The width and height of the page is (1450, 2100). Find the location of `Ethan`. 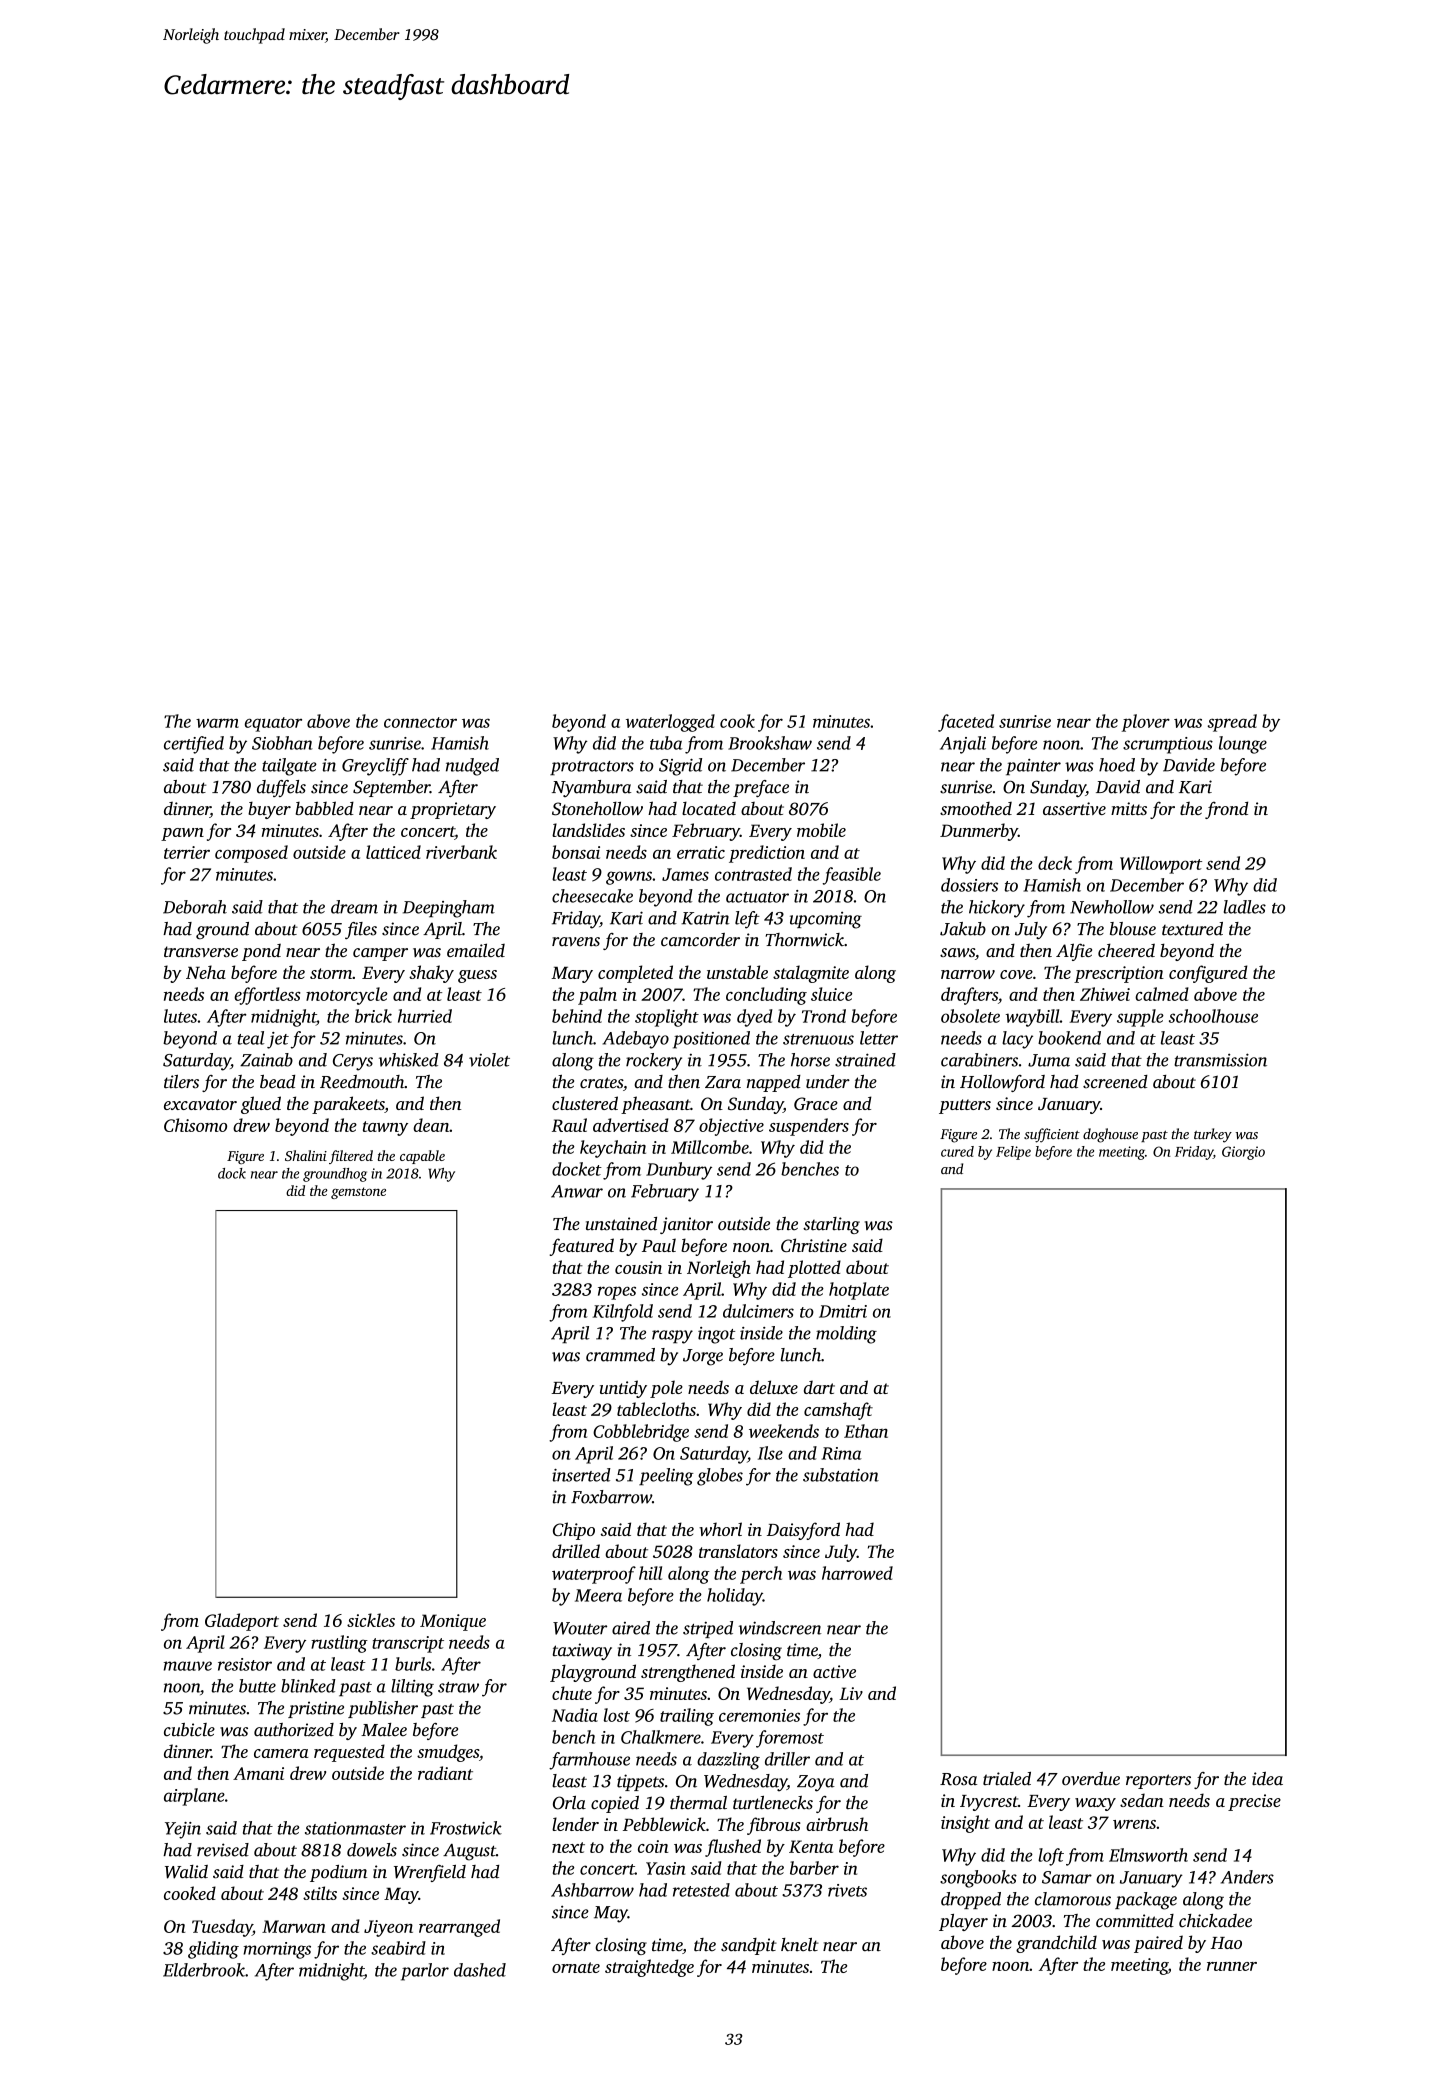

Ethan is located at coordinates (866, 1431).
